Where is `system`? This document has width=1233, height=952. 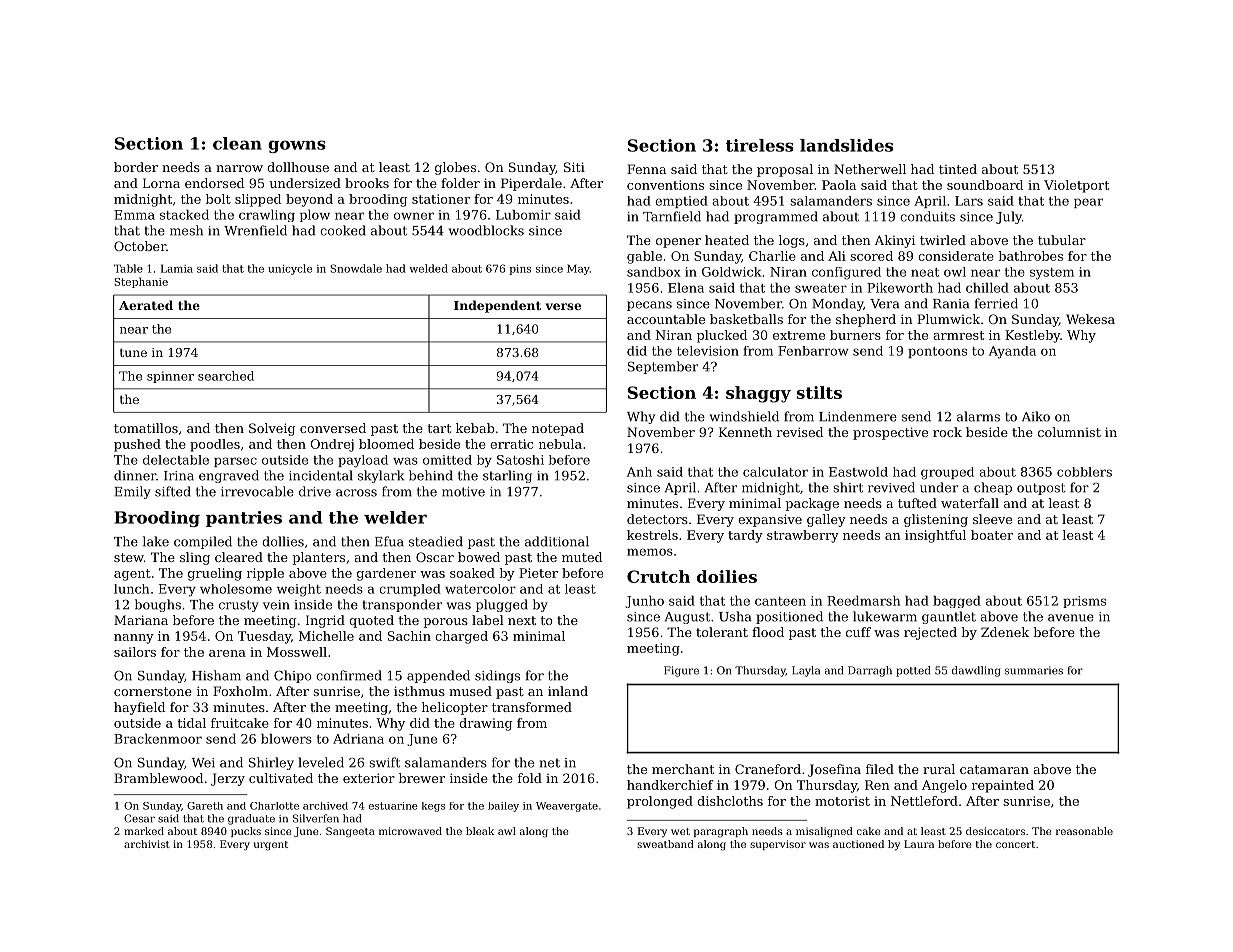
system is located at coordinates (1052, 274).
